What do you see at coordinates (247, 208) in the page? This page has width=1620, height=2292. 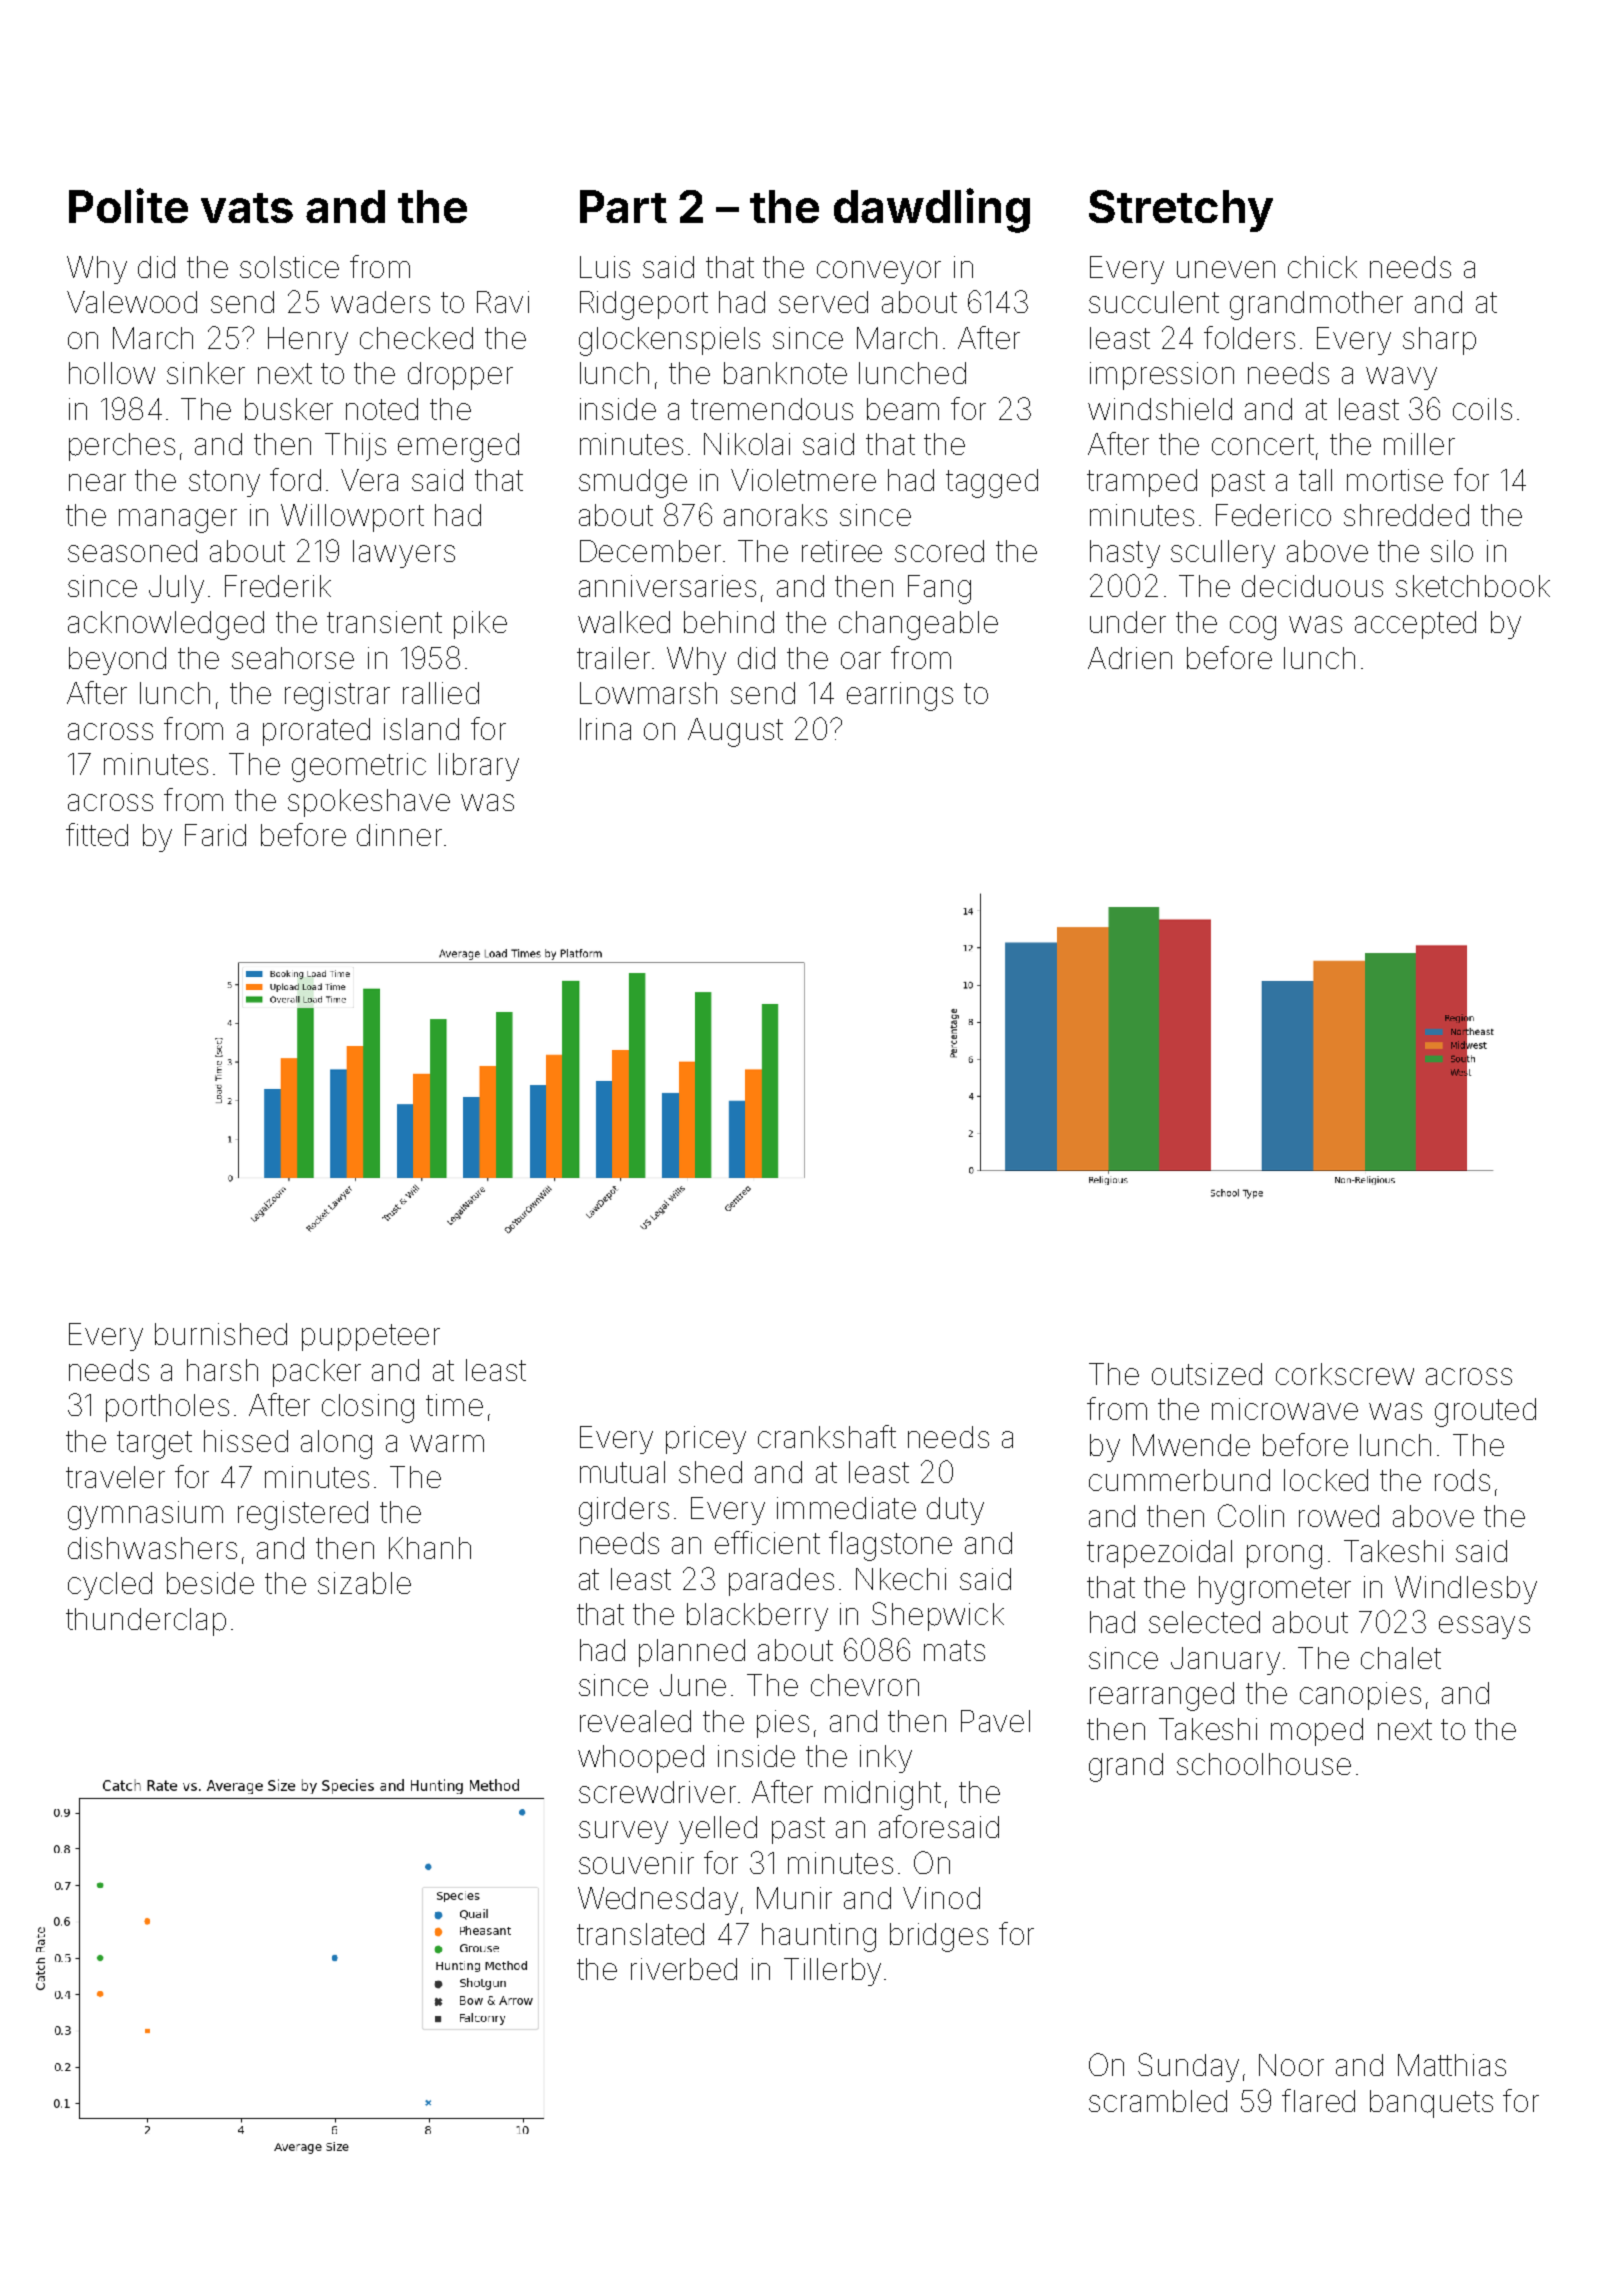 I see `vats` at bounding box center [247, 208].
